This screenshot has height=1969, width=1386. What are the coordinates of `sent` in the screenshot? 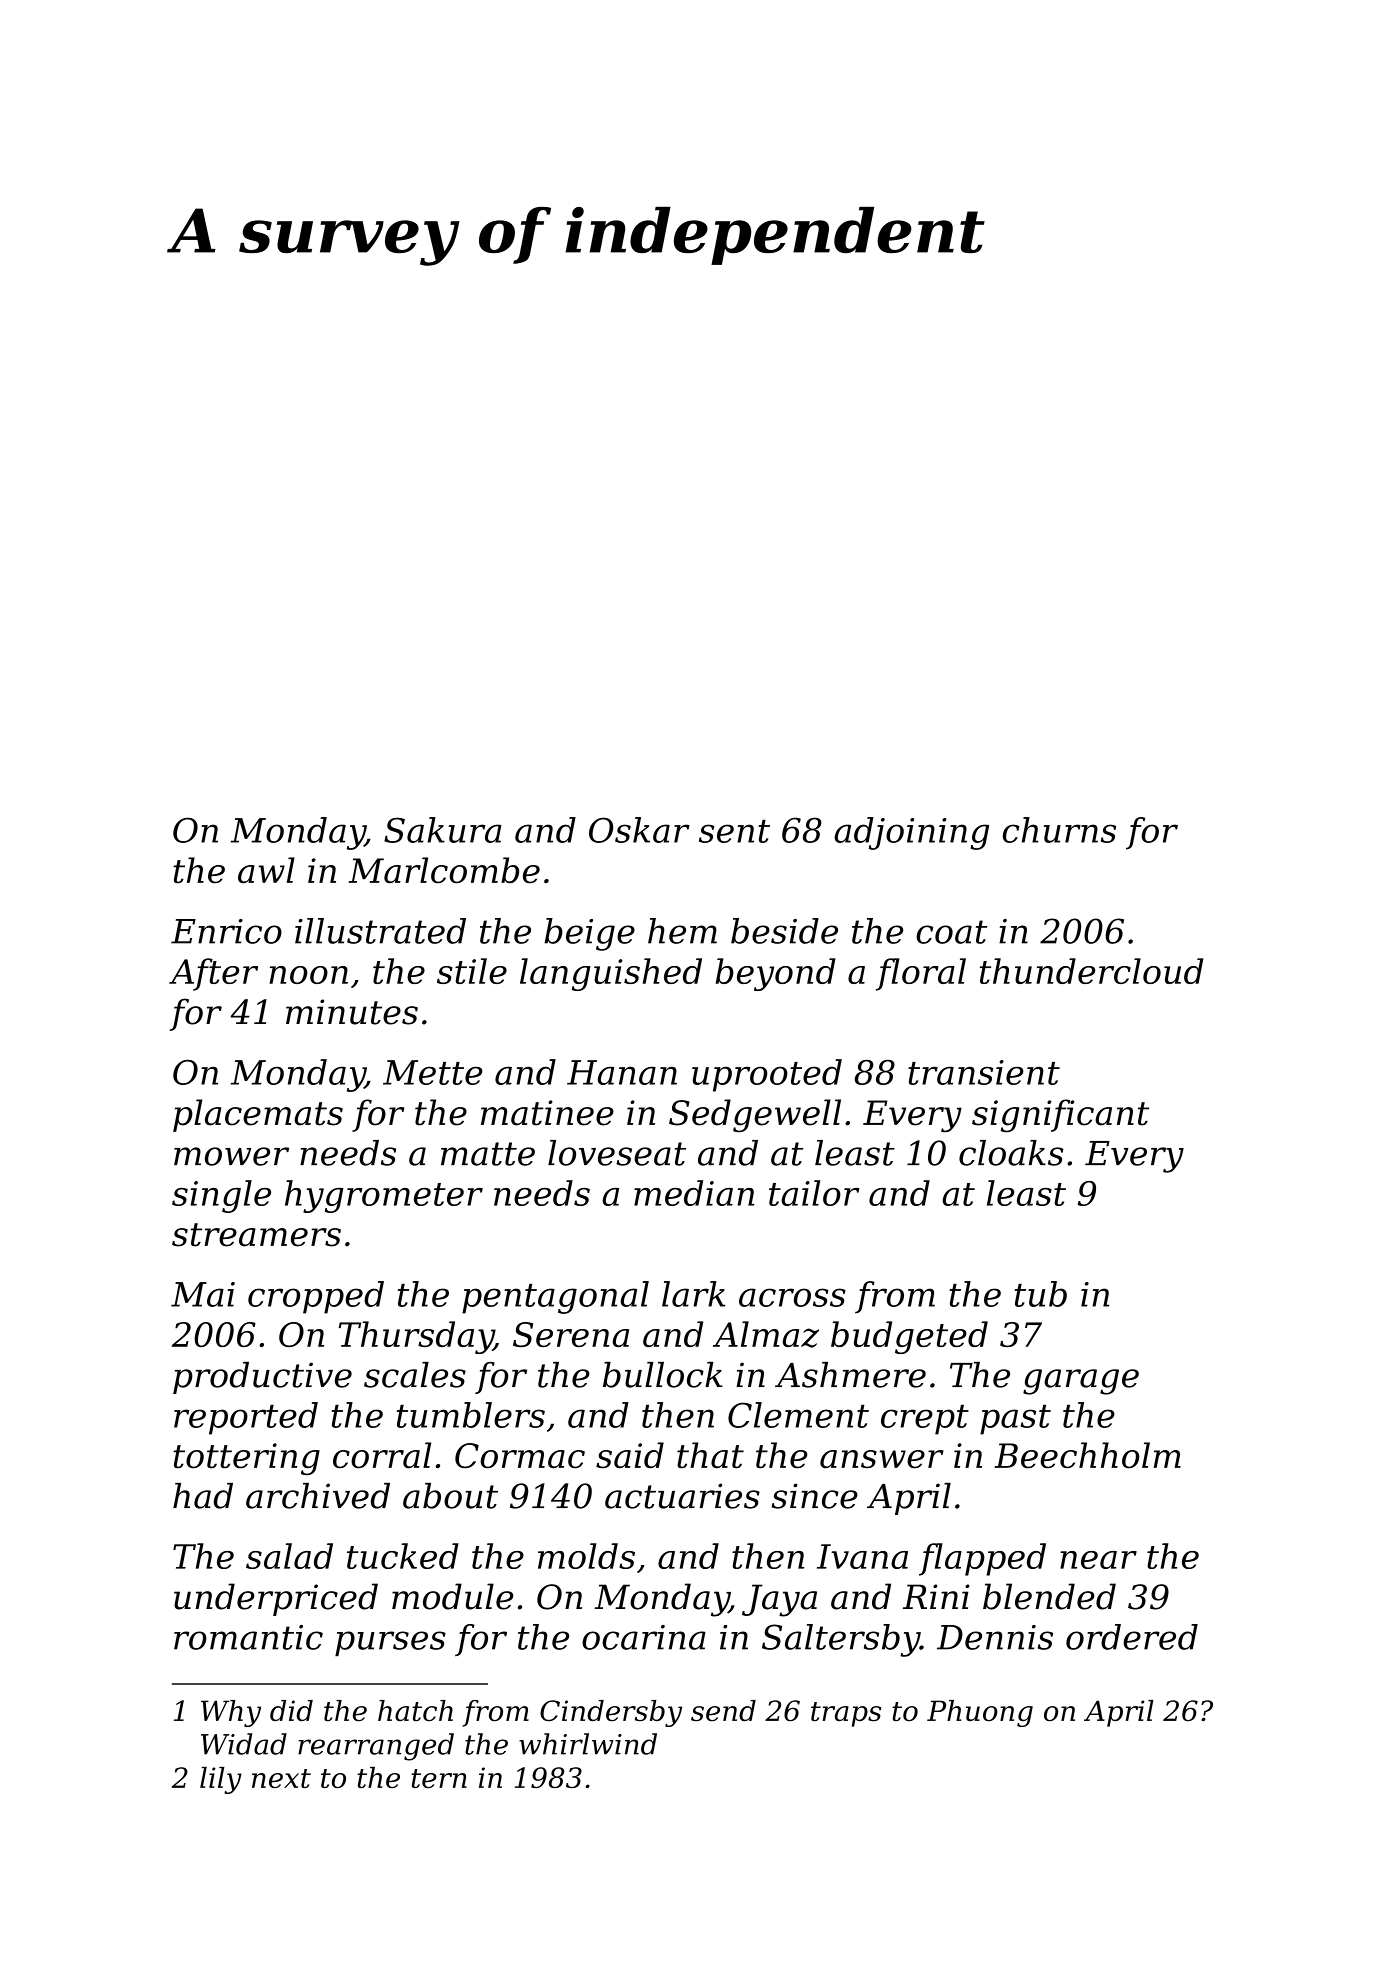 It's located at (734, 831).
